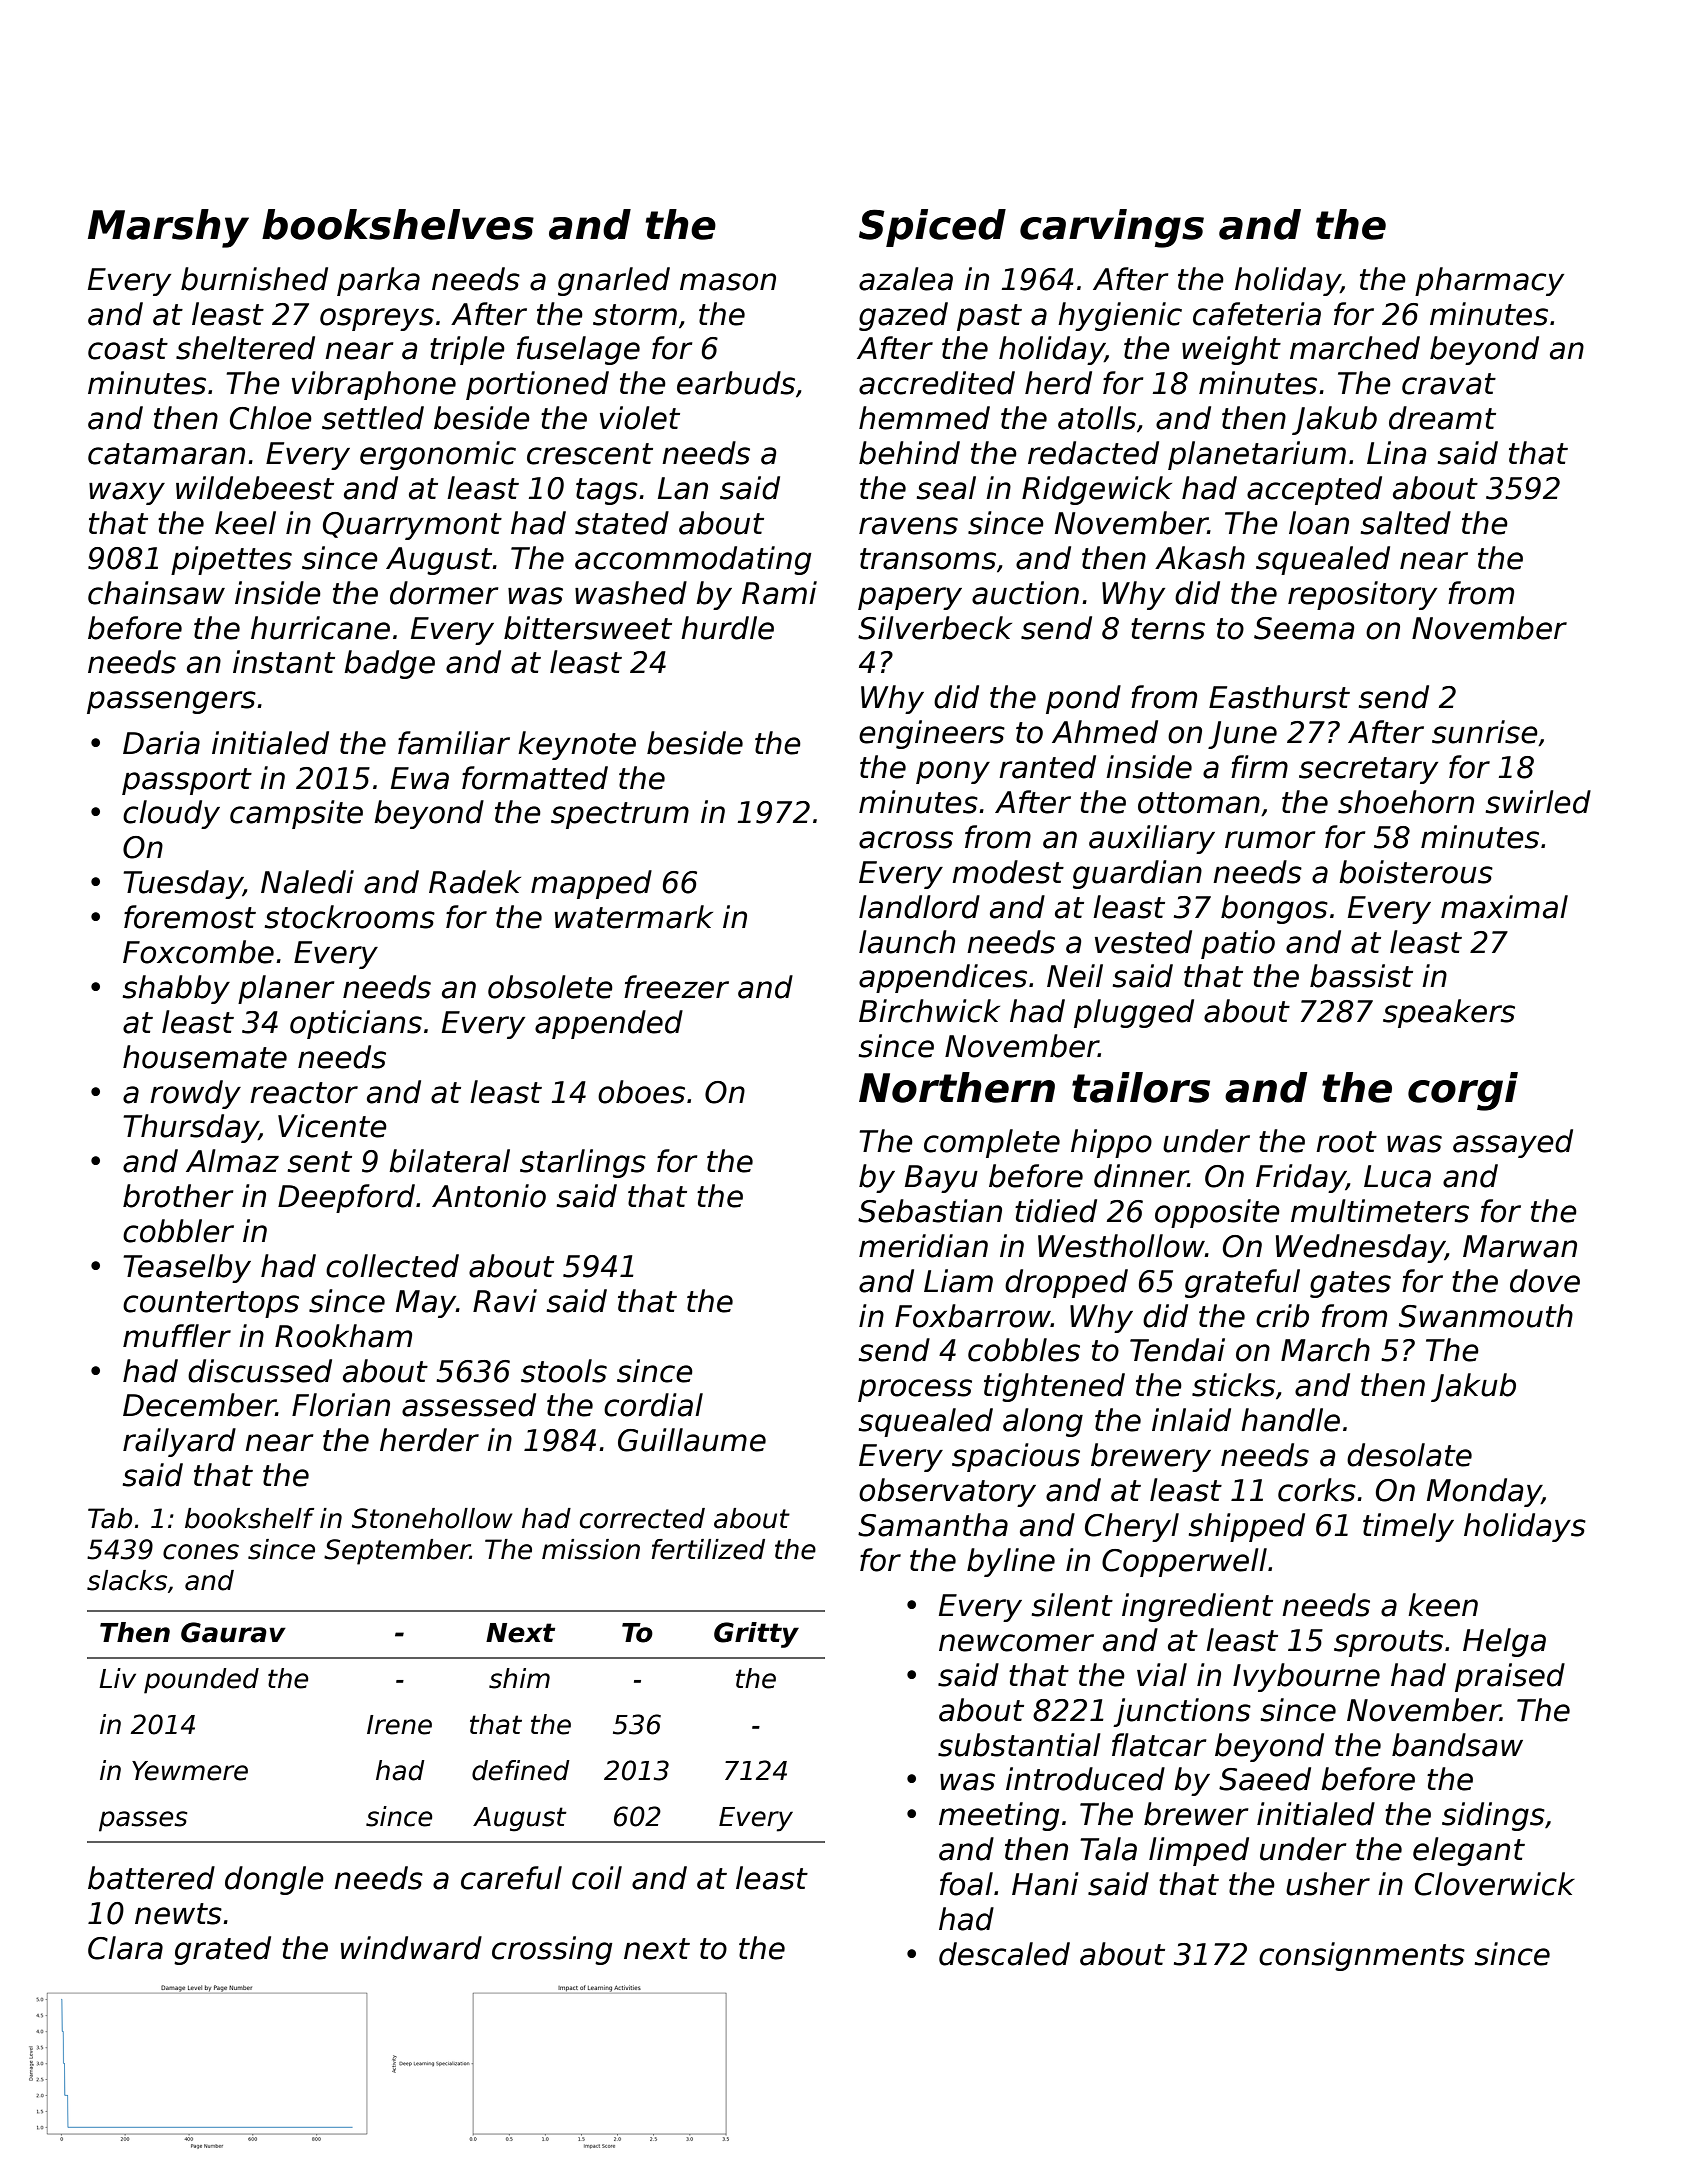 Image resolution: width=1683 pixels, height=2178 pixels. What do you see at coordinates (947, 1492) in the screenshot?
I see `observatory` at bounding box center [947, 1492].
